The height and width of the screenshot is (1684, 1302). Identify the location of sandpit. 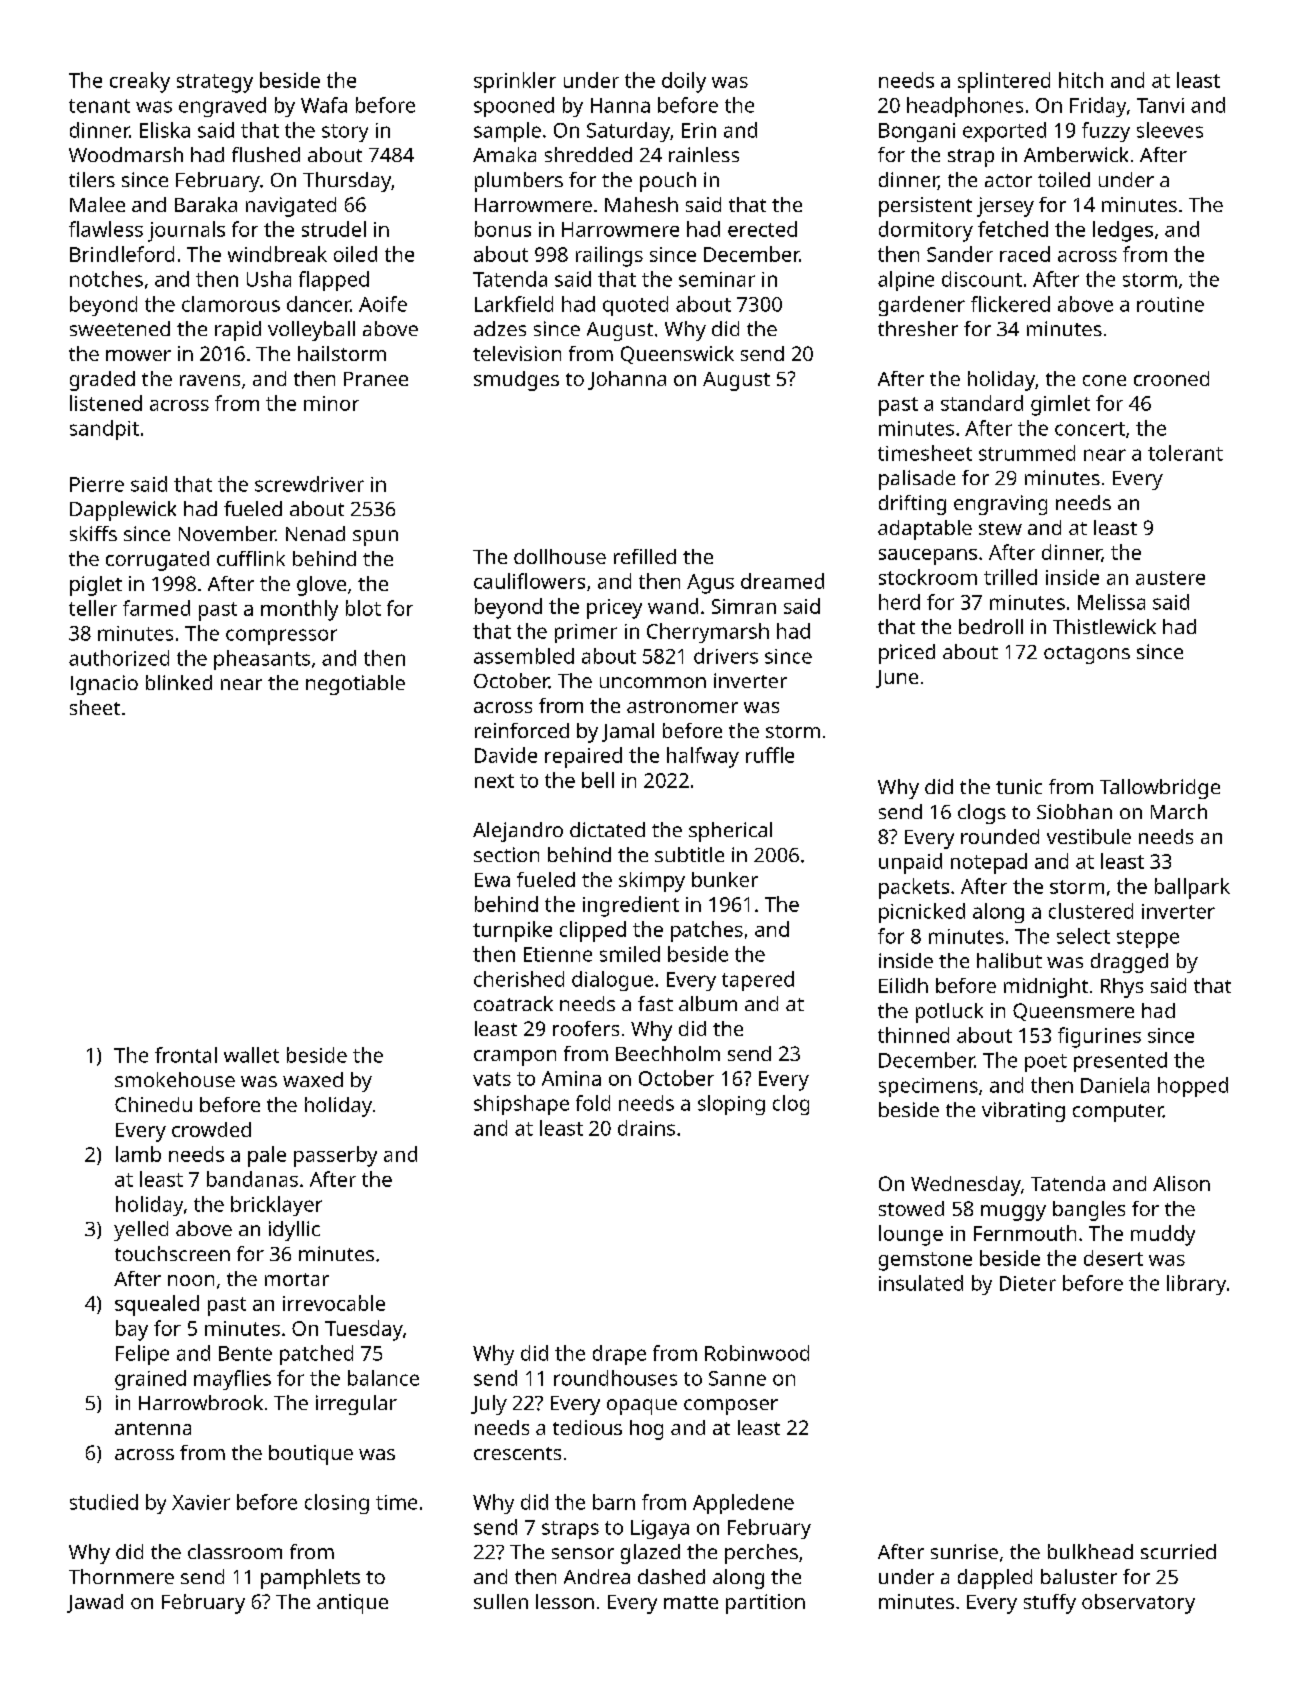
(104, 430).
